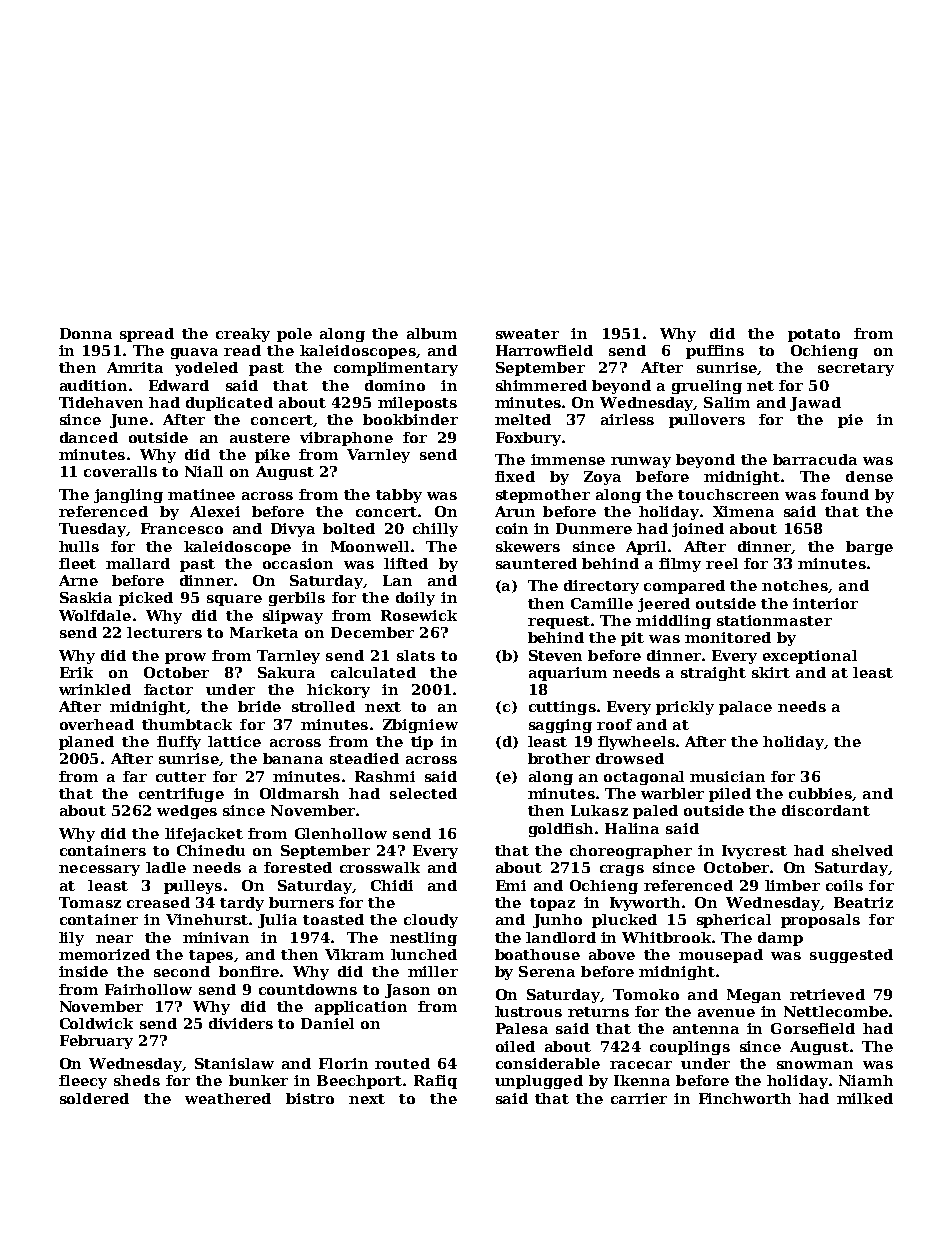 This image has height=1233, width=952. Describe the element at coordinates (420, 726) in the image. I see `Zbigniew` at that location.
